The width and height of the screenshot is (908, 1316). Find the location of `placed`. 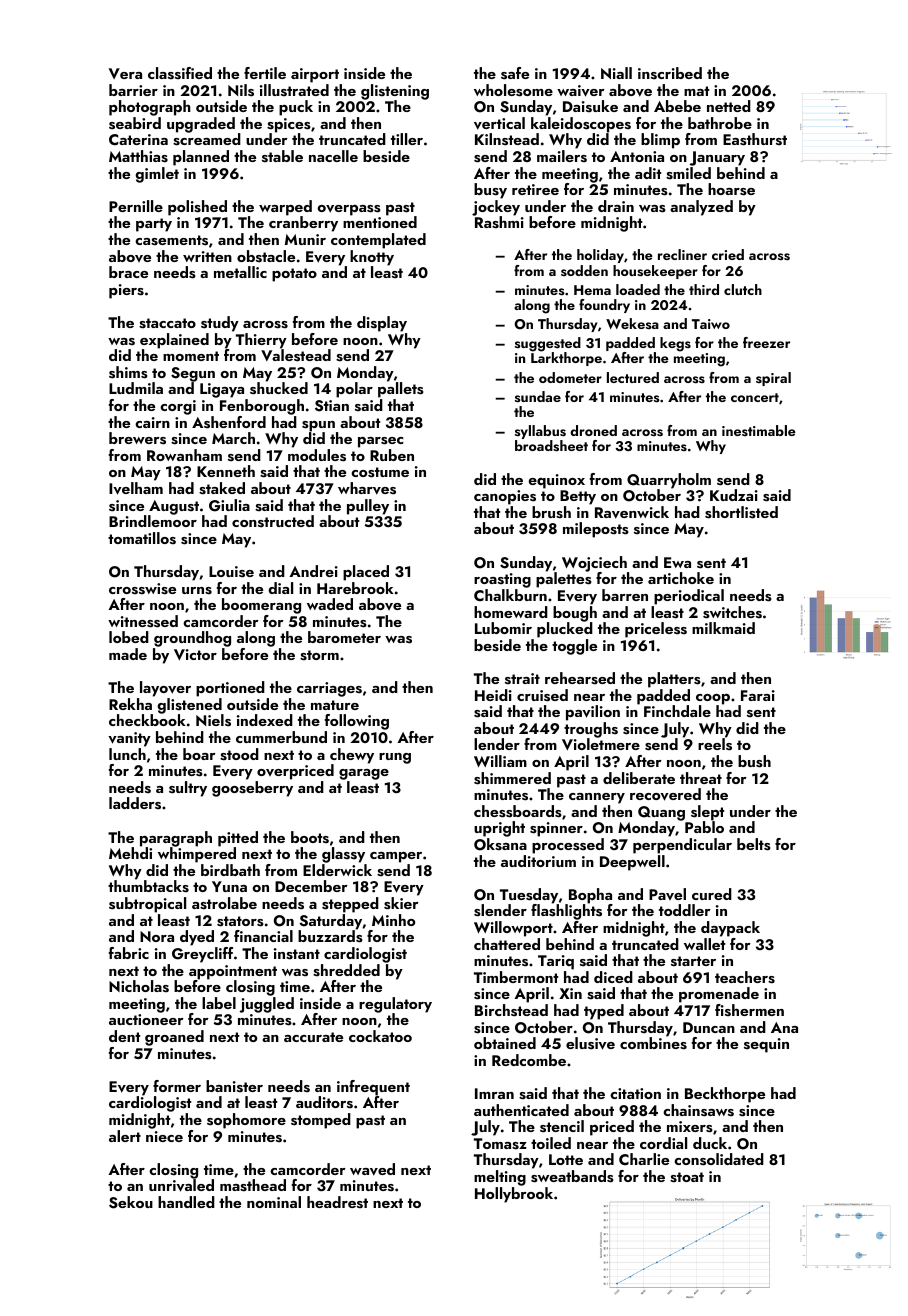

placed is located at coordinates (366, 573).
